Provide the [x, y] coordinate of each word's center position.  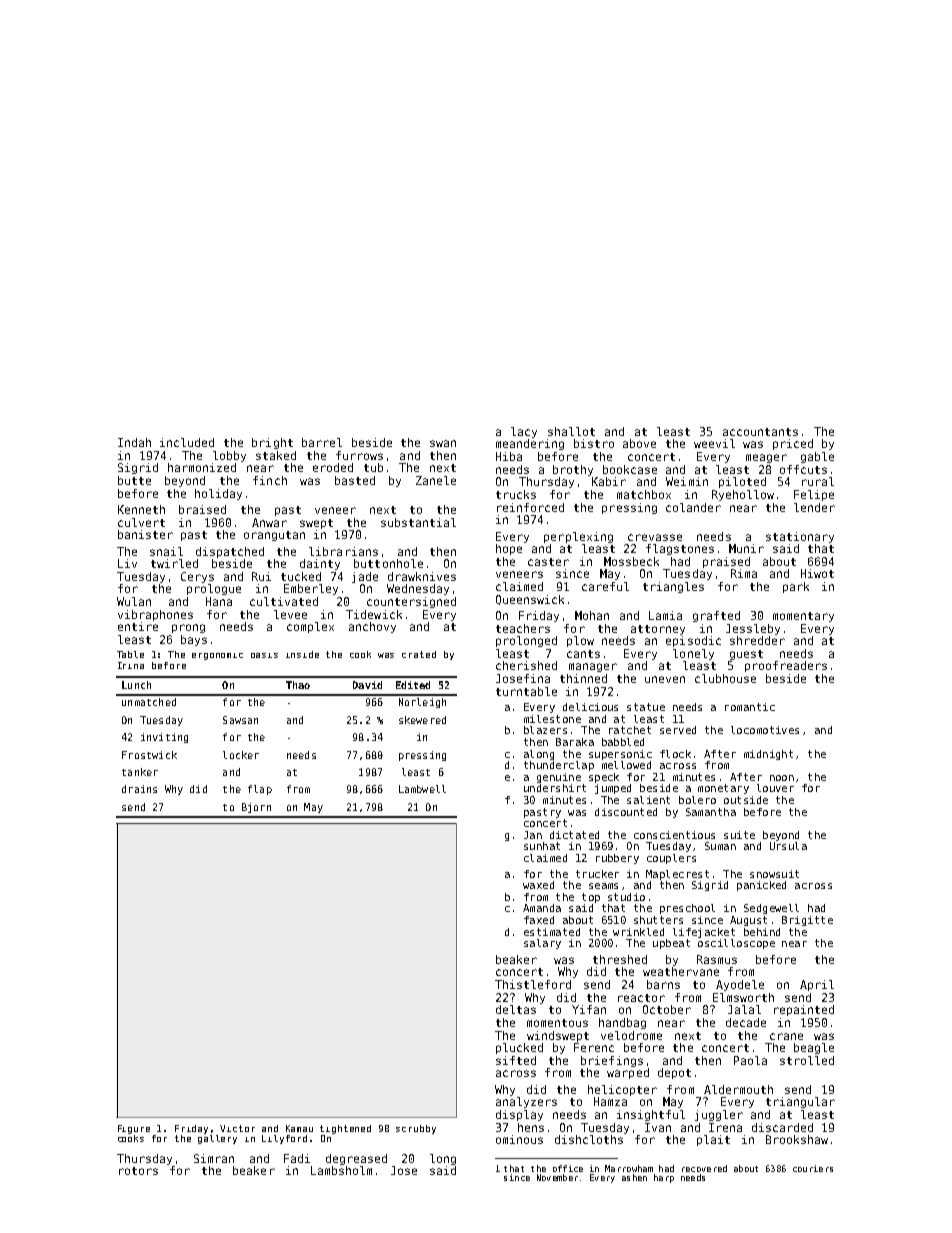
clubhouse [725, 678]
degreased [356, 1159]
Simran [214, 1158]
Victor [237, 1128]
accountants [760, 432]
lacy [524, 432]
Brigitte [807, 921]
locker [241, 755]
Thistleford [533, 984]
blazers [545, 730]
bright [272, 443]
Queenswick [530, 600]
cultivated [284, 601]
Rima [744, 573]
